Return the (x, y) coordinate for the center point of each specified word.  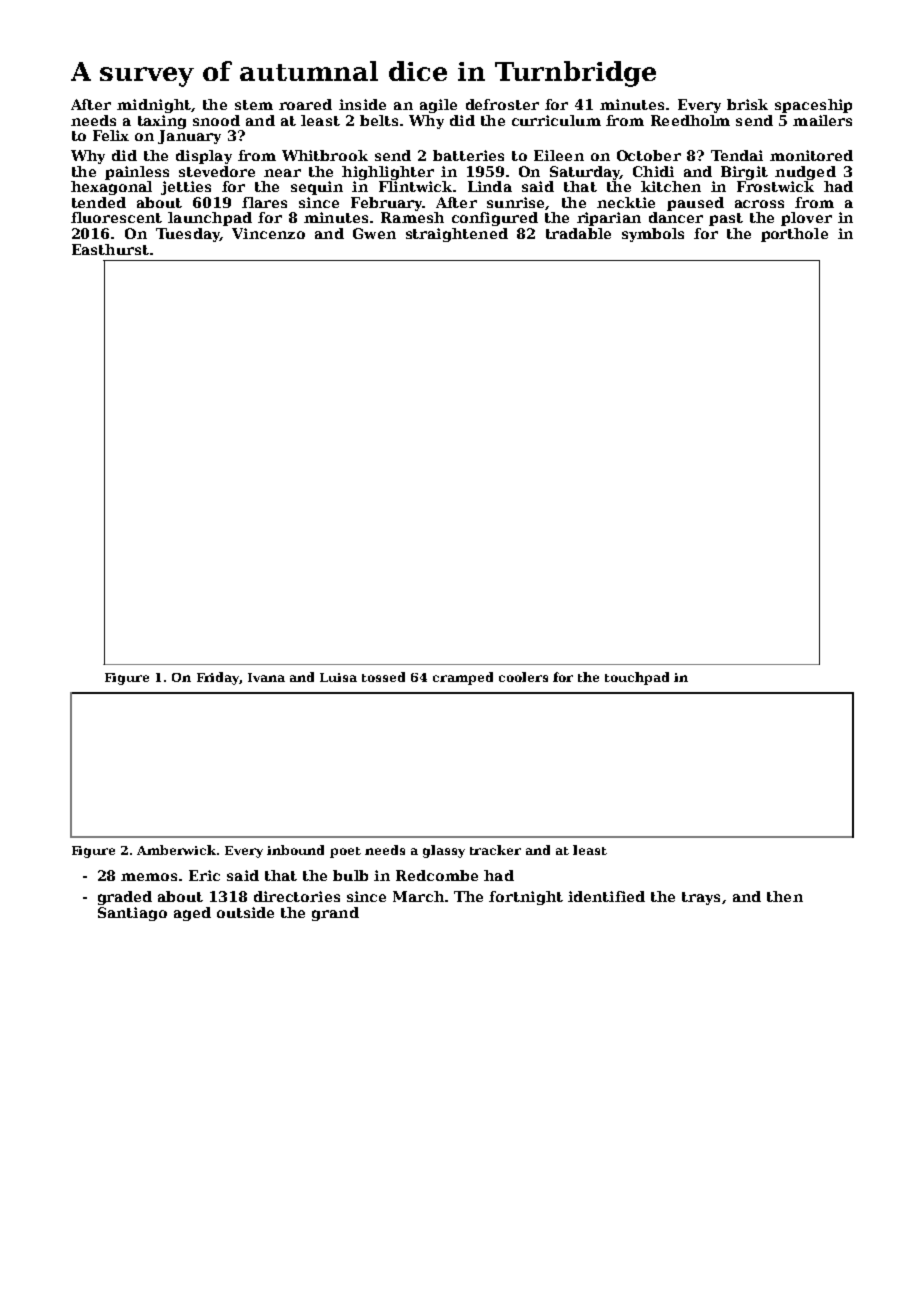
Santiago (132, 914)
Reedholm (690, 120)
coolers (523, 677)
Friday (218, 678)
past (726, 219)
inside (362, 104)
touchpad (637, 678)
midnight (154, 106)
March (418, 896)
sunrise (515, 202)
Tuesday (188, 235)
